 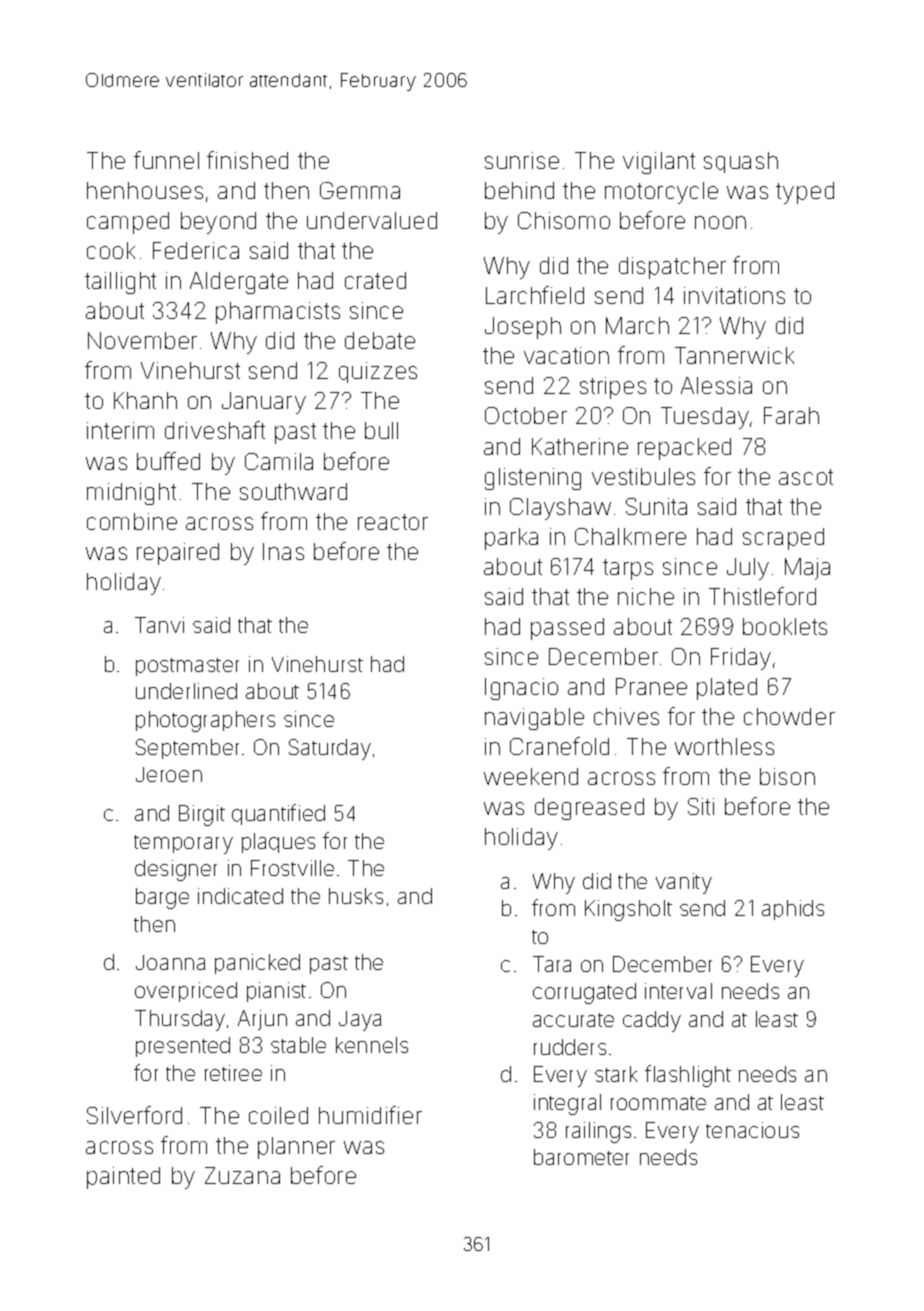 What do you see at coordinates (581, 1157) in the screenshot?
I see `barometer` at bounding box center [581, 1157].
